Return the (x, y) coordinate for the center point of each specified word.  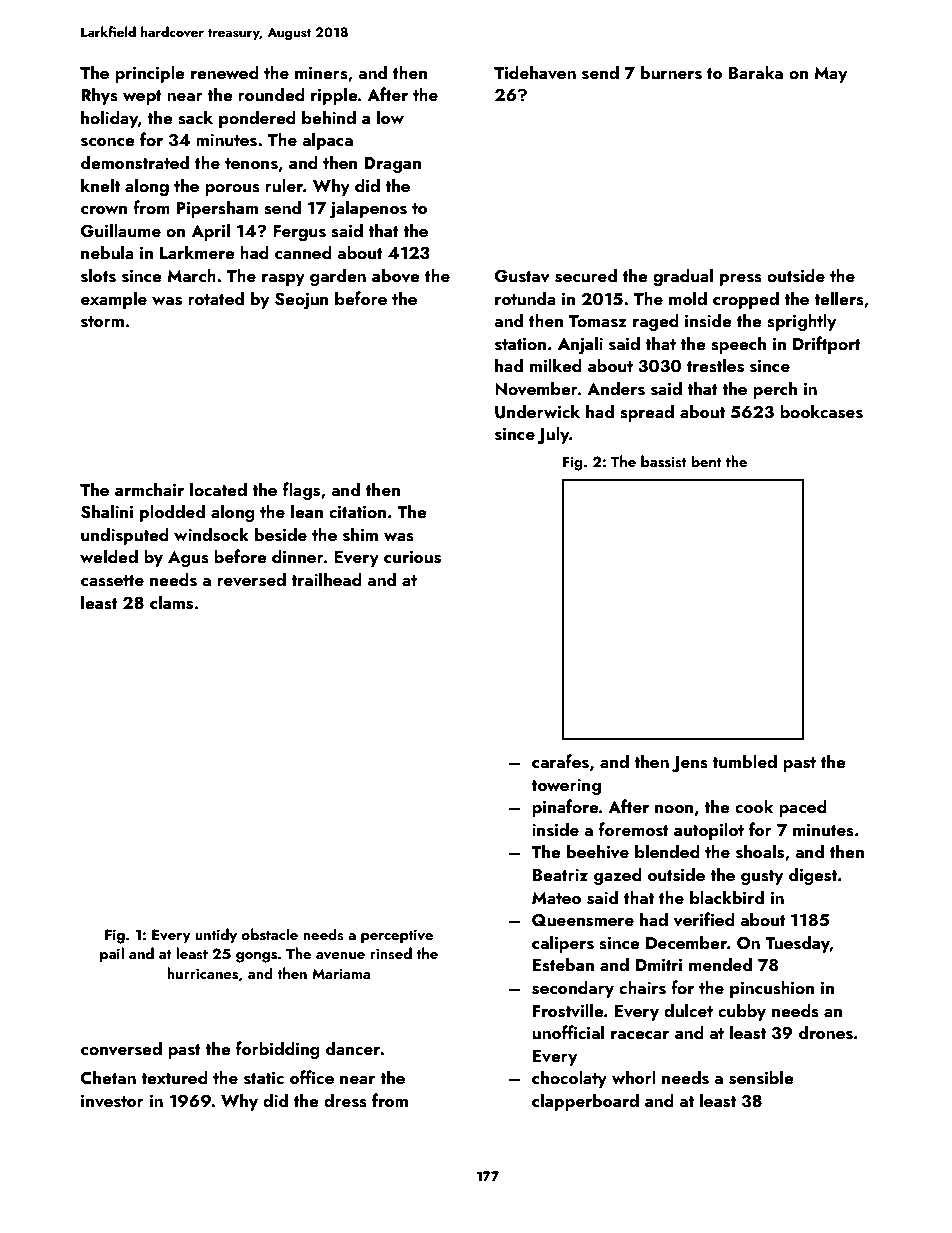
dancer (353, 1048)
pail (112, 955)
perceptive (397, 936)
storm (102, 322)
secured (586, 275)
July (553, 435)
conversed (121, 1048)
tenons (251, 164)
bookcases (821, 411)
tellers (839, 298)
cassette (112, 581)
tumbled (744, 761)
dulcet (688, 1010)
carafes (560, 761)
